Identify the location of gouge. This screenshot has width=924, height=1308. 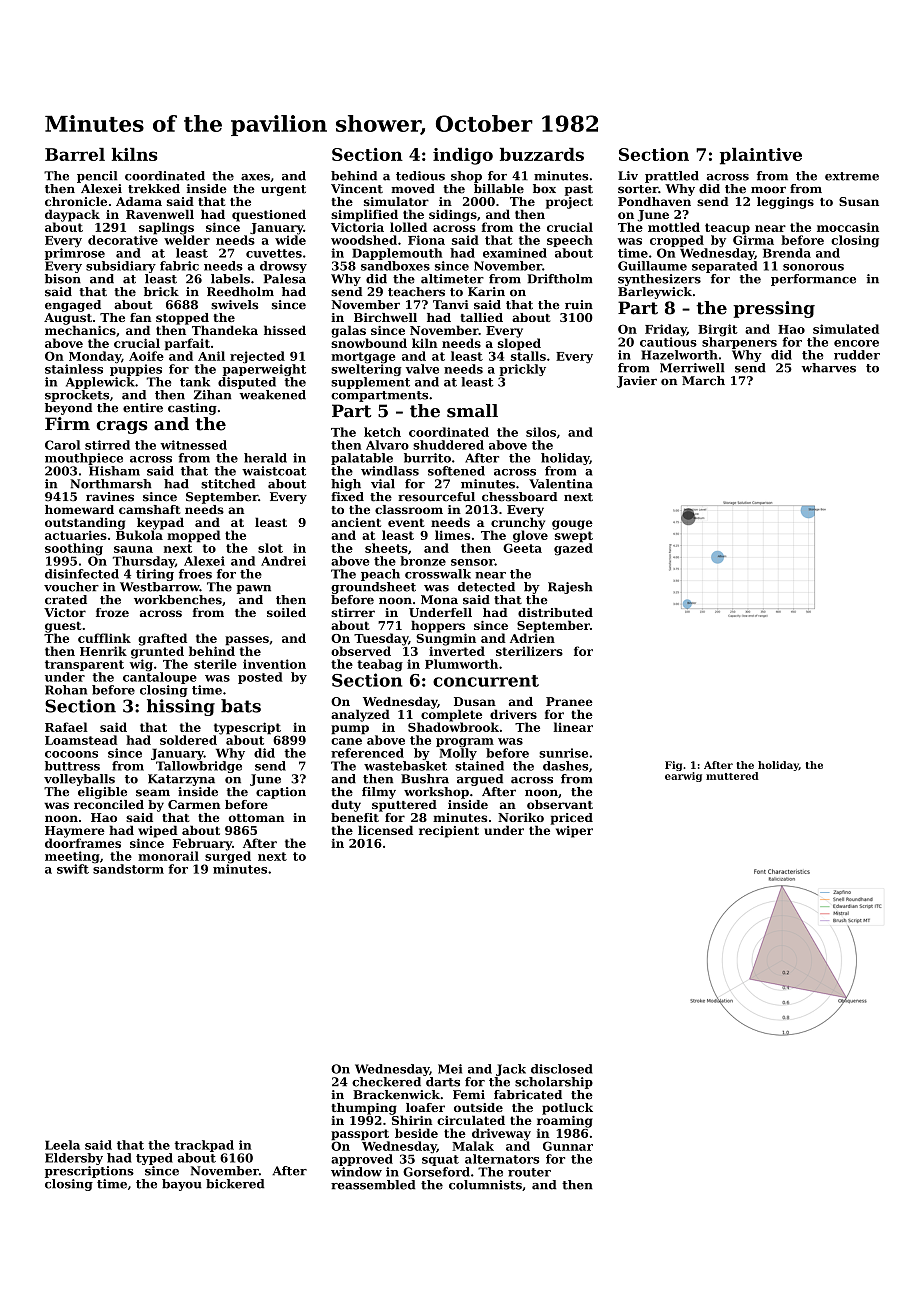
(572, 525).
